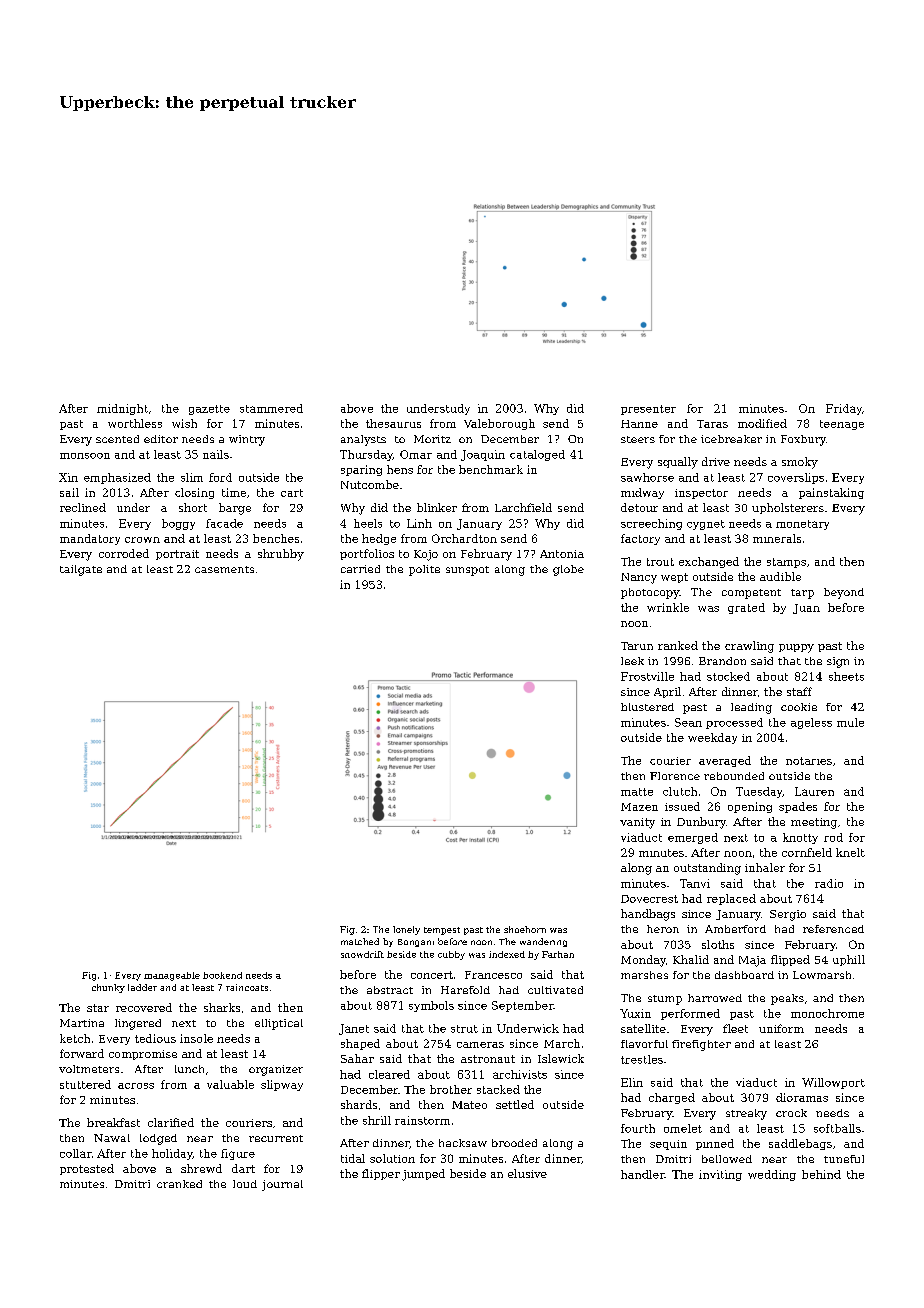  What do you see at coordinates (637, 823) in the image?
I see `vanity` at bounding box center [637, 823].
